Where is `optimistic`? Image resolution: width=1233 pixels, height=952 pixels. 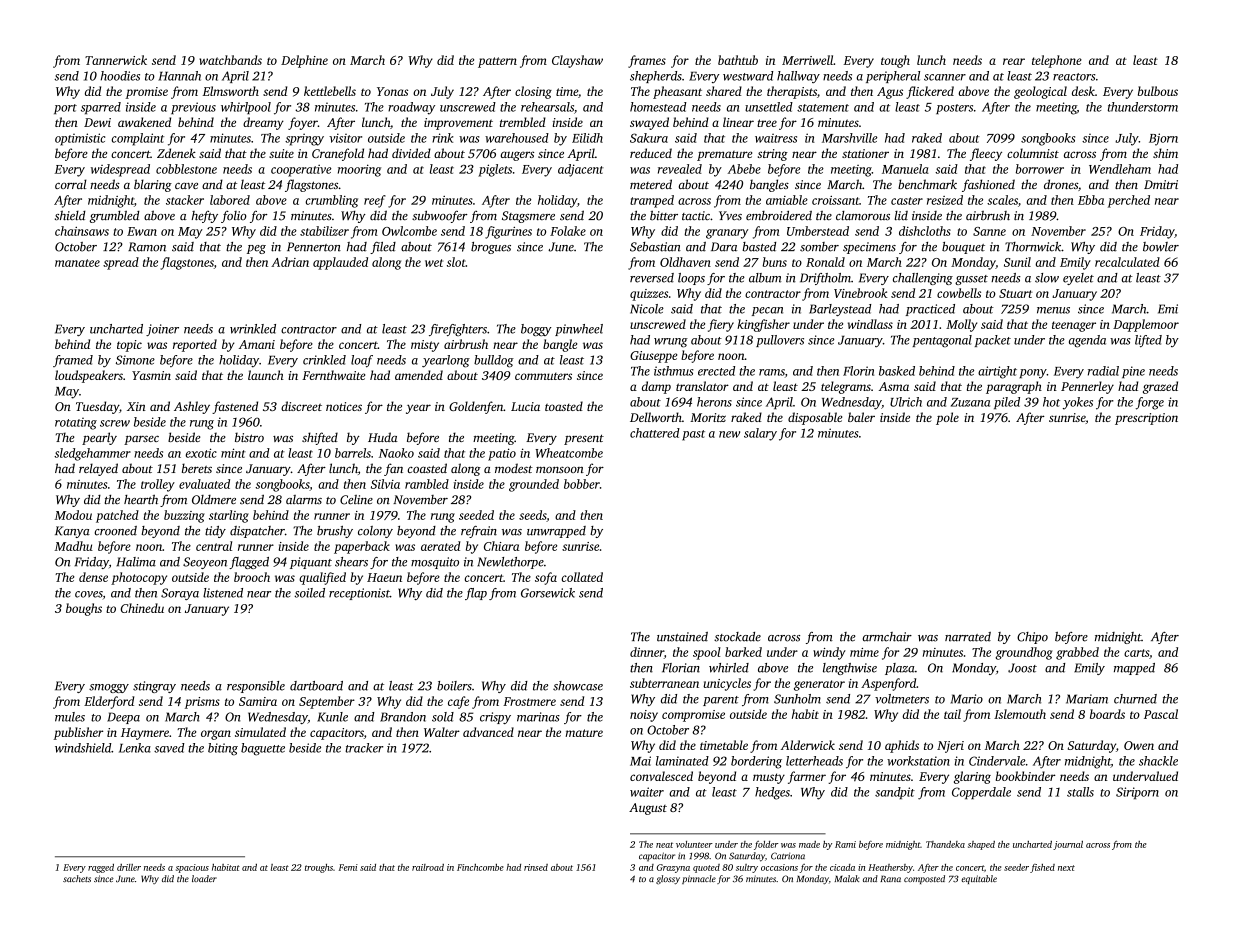 optimistic is located at coordinates (80, 139).
